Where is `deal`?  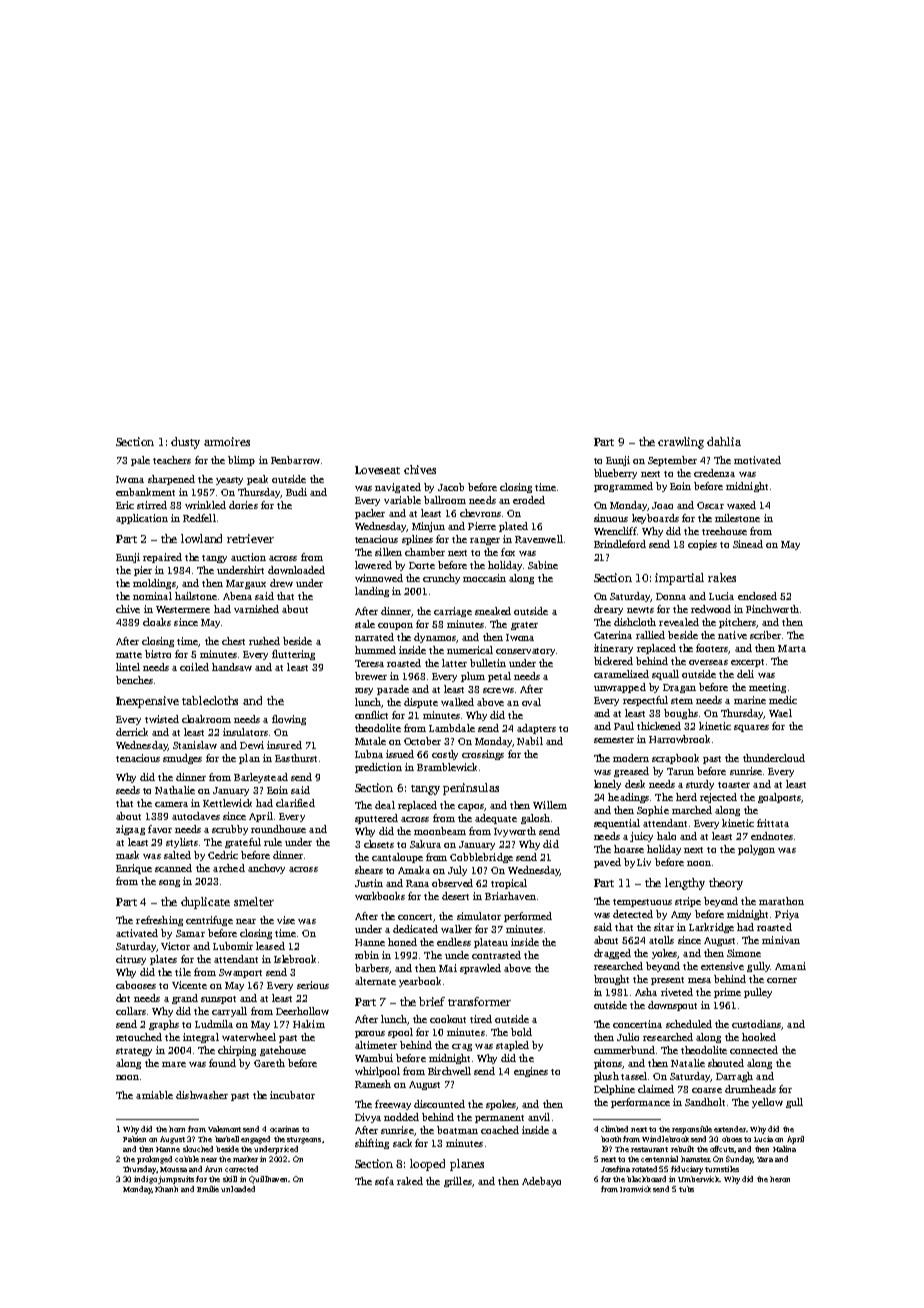
deal is located at coordinates (385, 805).
